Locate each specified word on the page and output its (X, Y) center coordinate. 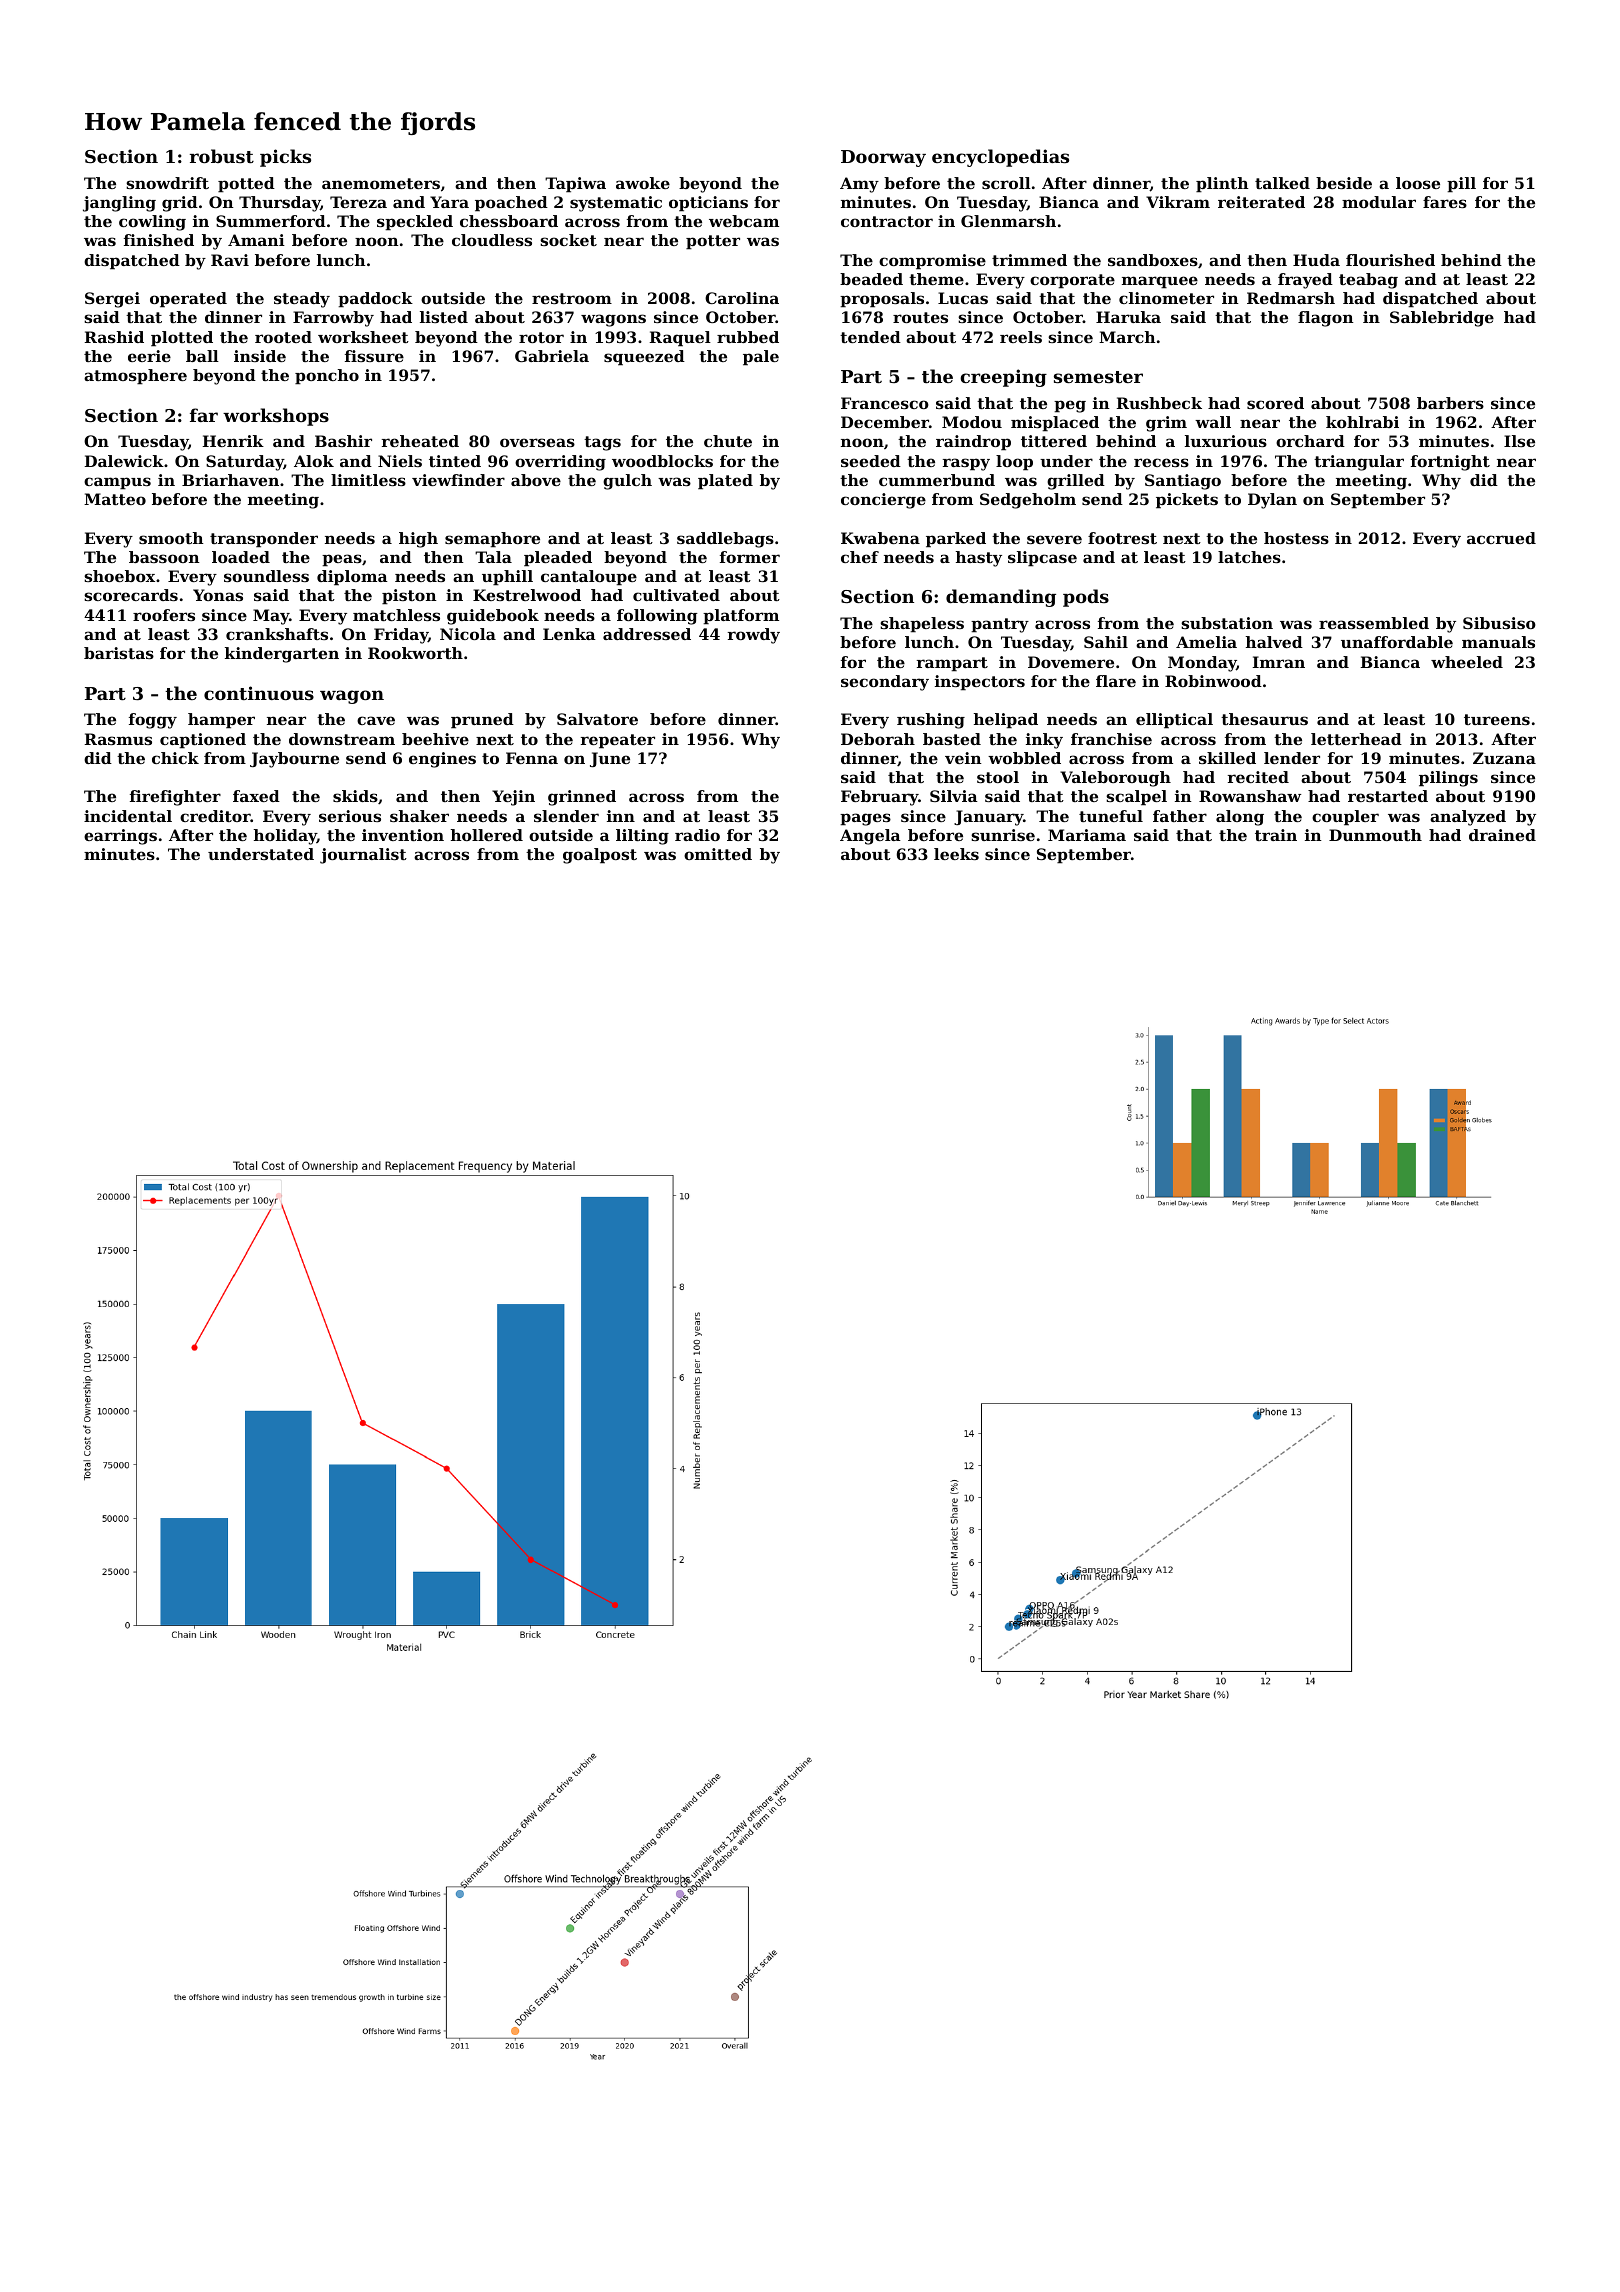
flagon (1325, 319)
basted (952, 739)
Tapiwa (575, 185)
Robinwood (1213, 681)
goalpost (600, 856)
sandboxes (1153, 260)
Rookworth (415, 653)
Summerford (271, 221)
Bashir (343, 441)
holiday (285, 837)
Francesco (885, 403)
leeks (956, 854)
